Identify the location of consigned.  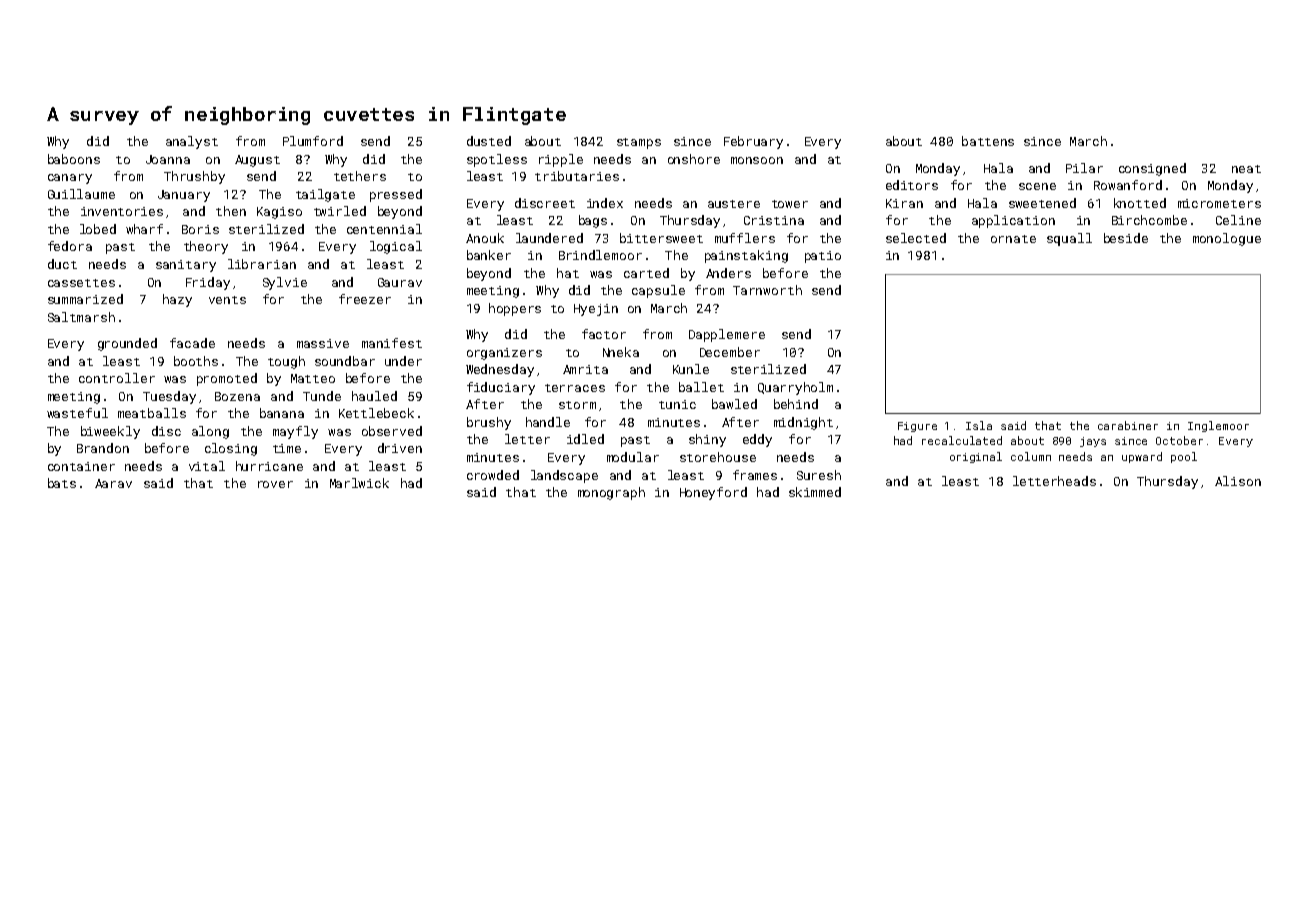
(1152, 169).
